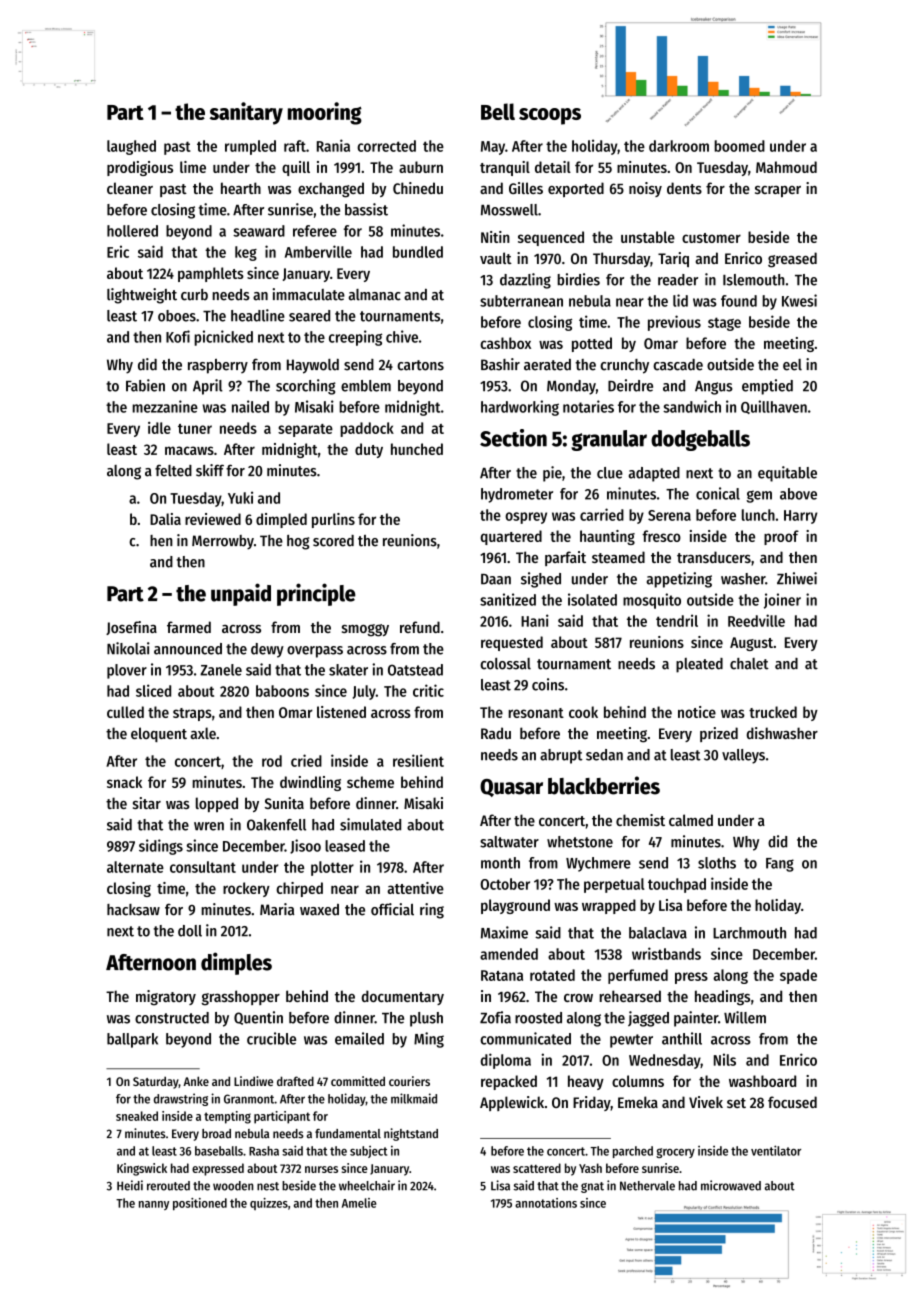 The height and width of the screenshot is (1308, 924). Describe the element at coordinates (538, 1018) in the screenshot. I see `roosted` at that location.
